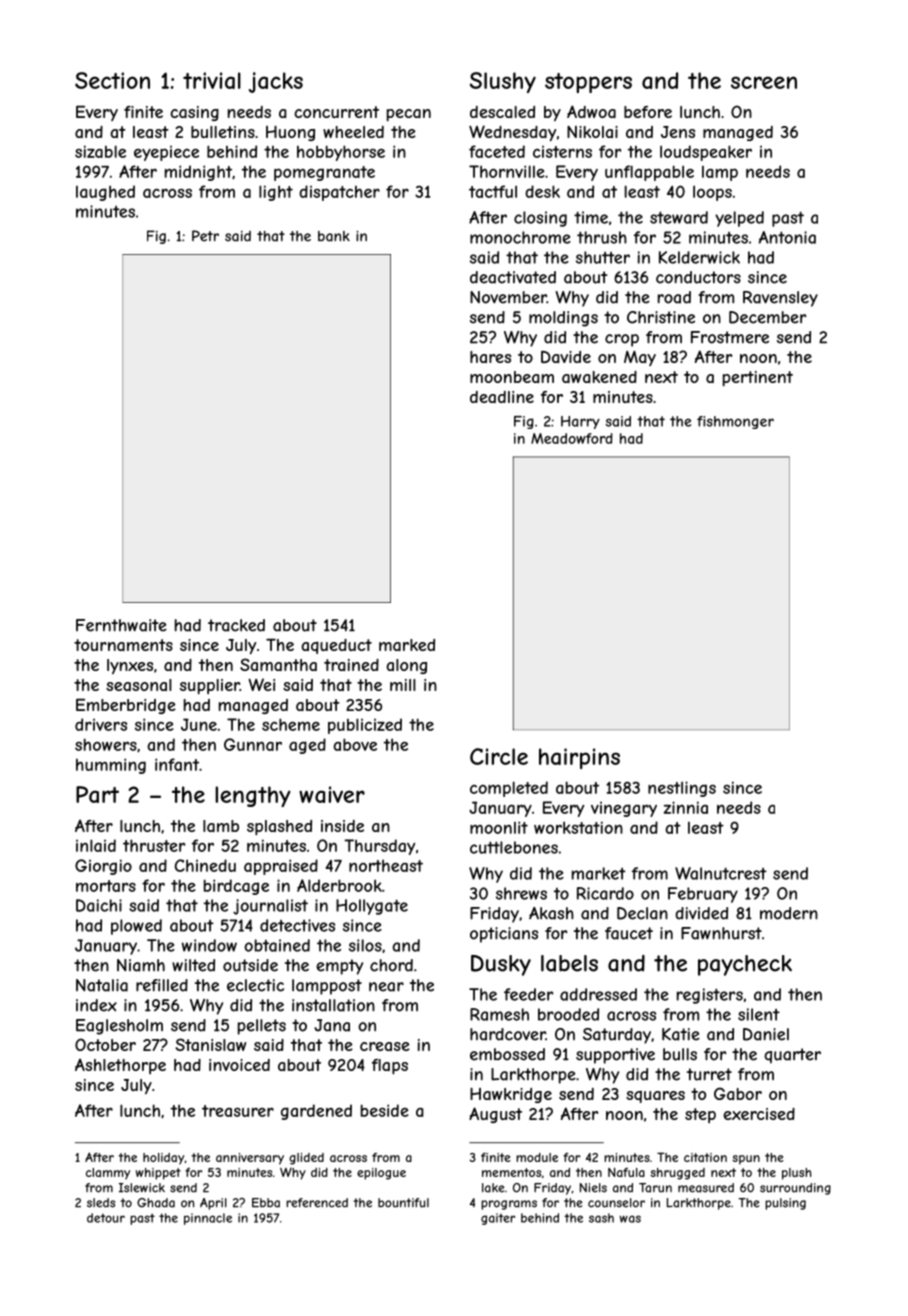  I want to click on gardened, so click(316, 1112).
